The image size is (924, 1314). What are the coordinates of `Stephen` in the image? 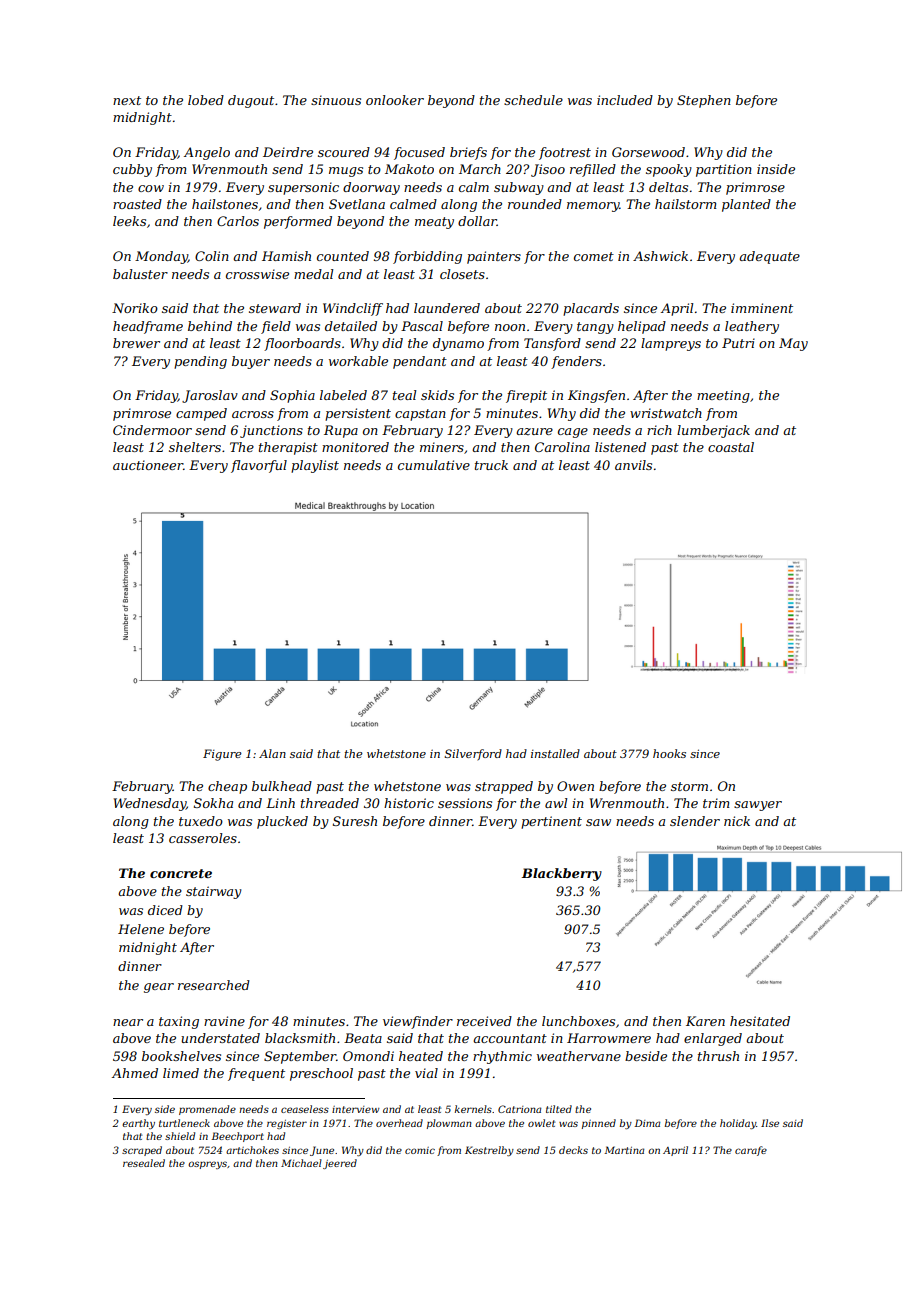 It's located at (704, 101).
